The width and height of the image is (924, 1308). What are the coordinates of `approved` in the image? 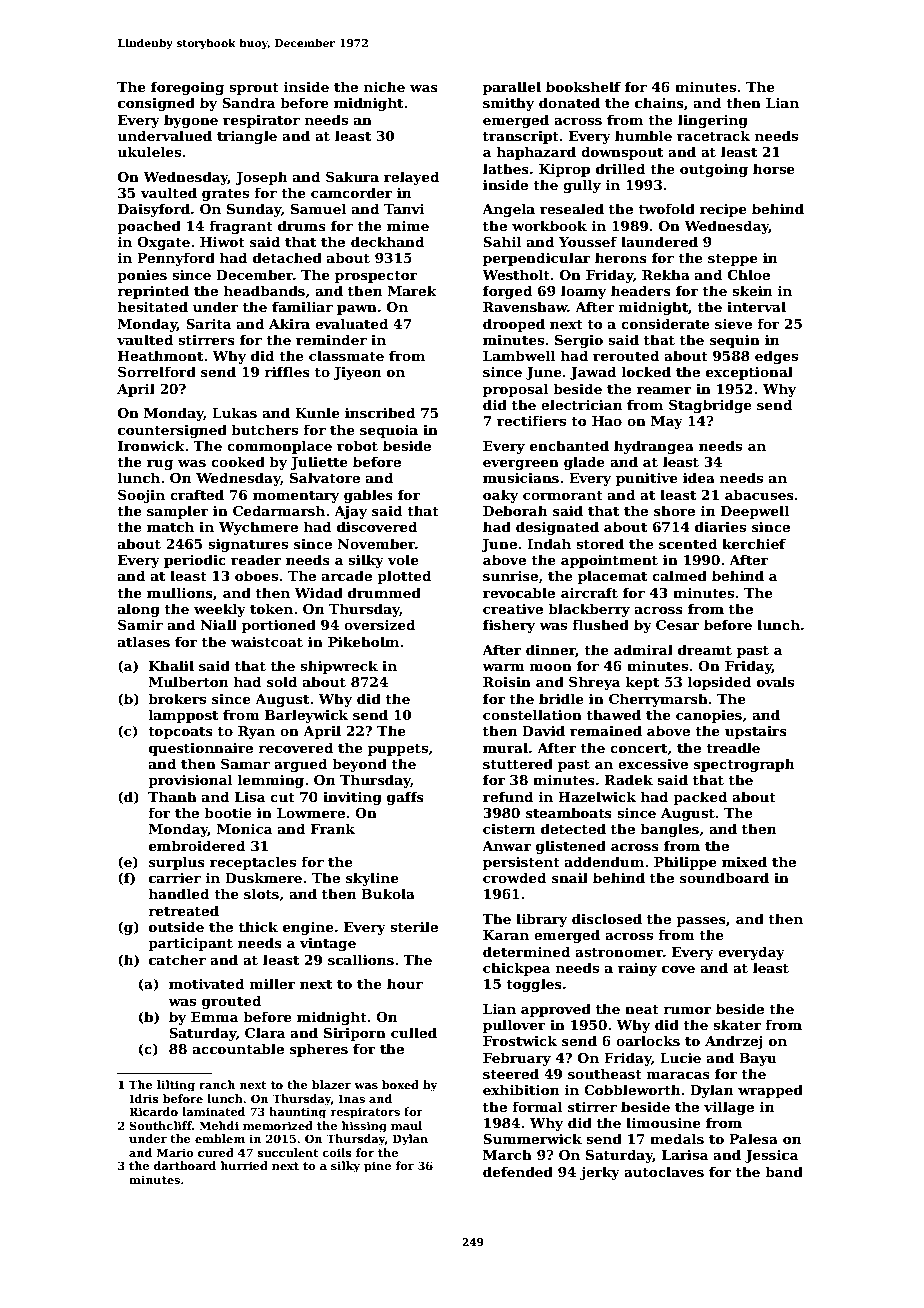 It's located at (556, 1010).
